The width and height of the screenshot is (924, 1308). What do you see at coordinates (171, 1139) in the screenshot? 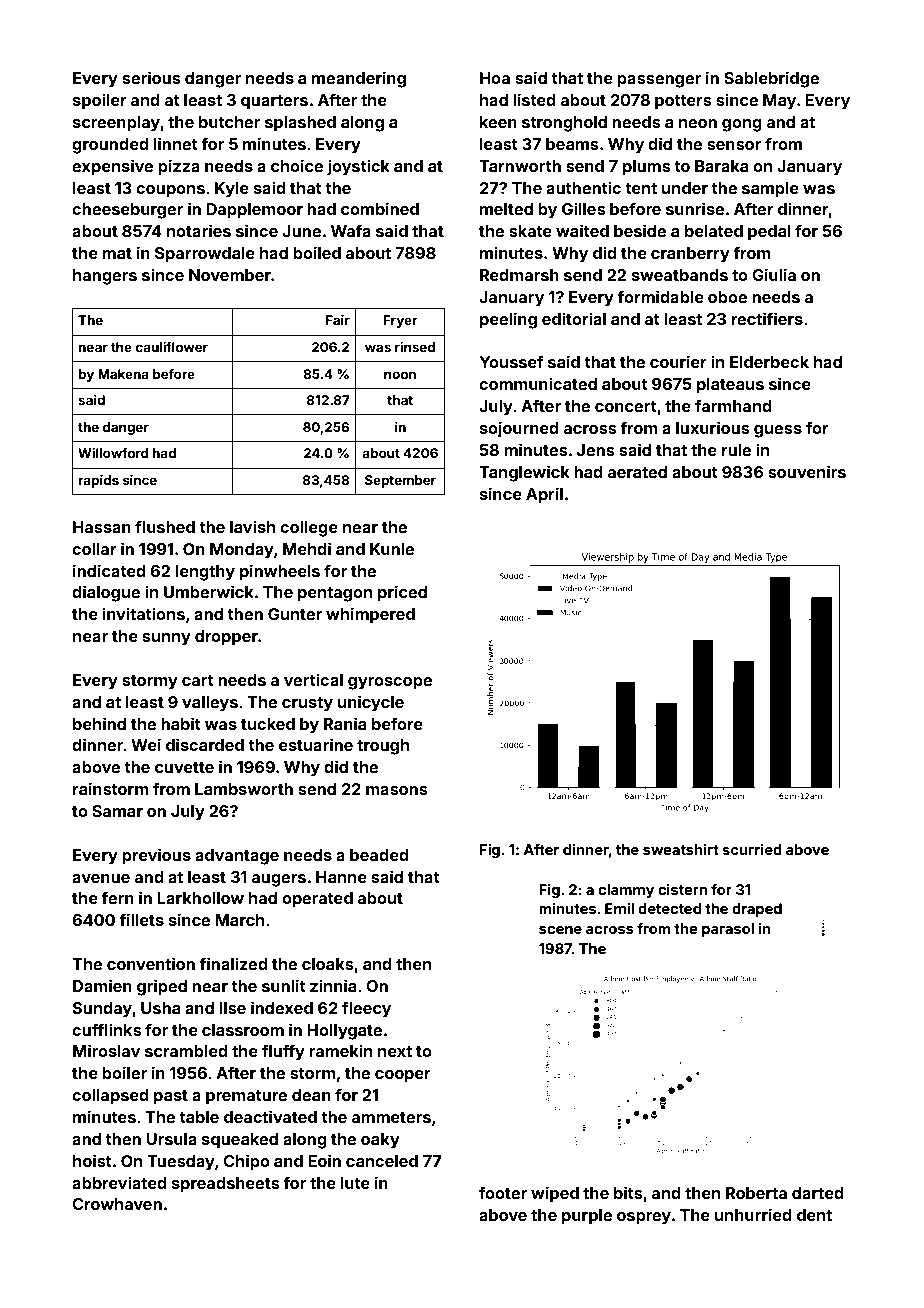
I see `Ursula` at bounding box center [171, 1139].
